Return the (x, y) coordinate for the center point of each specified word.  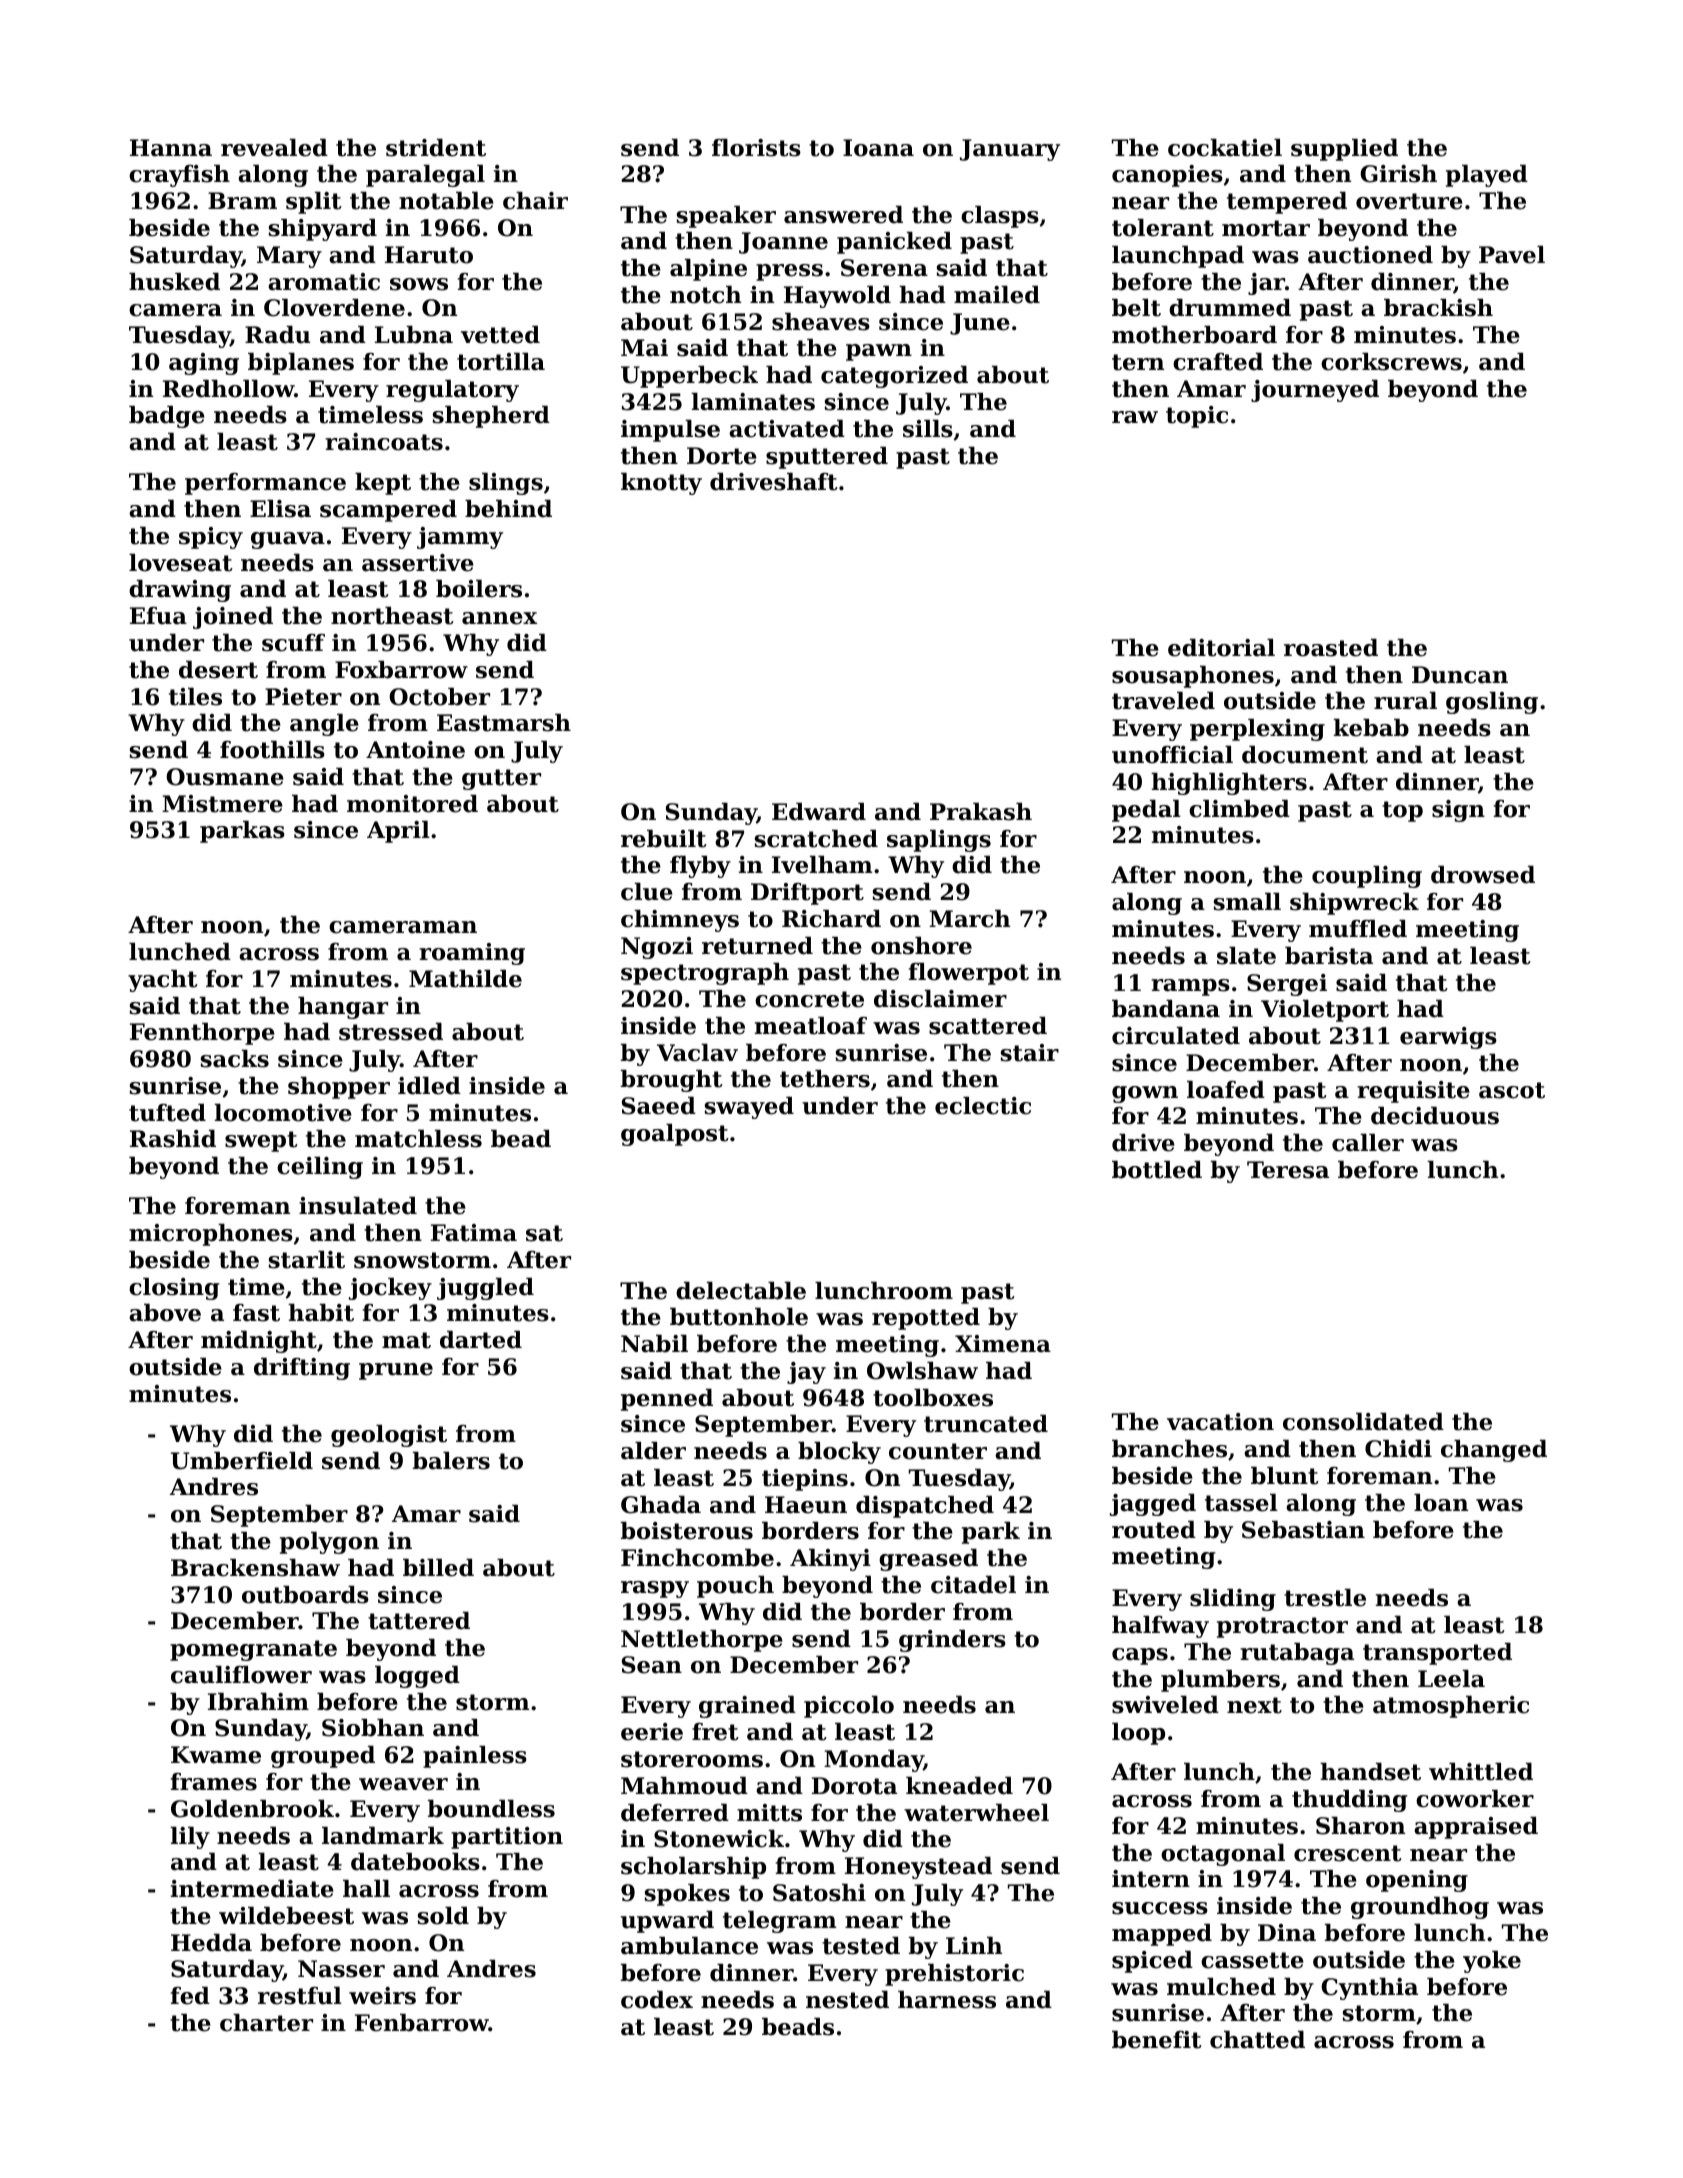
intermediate (252, 1889)
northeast (392, 616)
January (1010, 150)
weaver (403, 1784)
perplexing (1257, 730)
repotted (926, 1319)
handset (1370, 1772)
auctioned (1370, 255)
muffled (1358, 929)
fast (256, 1313)
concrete (809, 999)
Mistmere (222, 804)
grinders (952, 1641)
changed (1494, 1451)
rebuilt (664, 839)
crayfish (179, 176)
